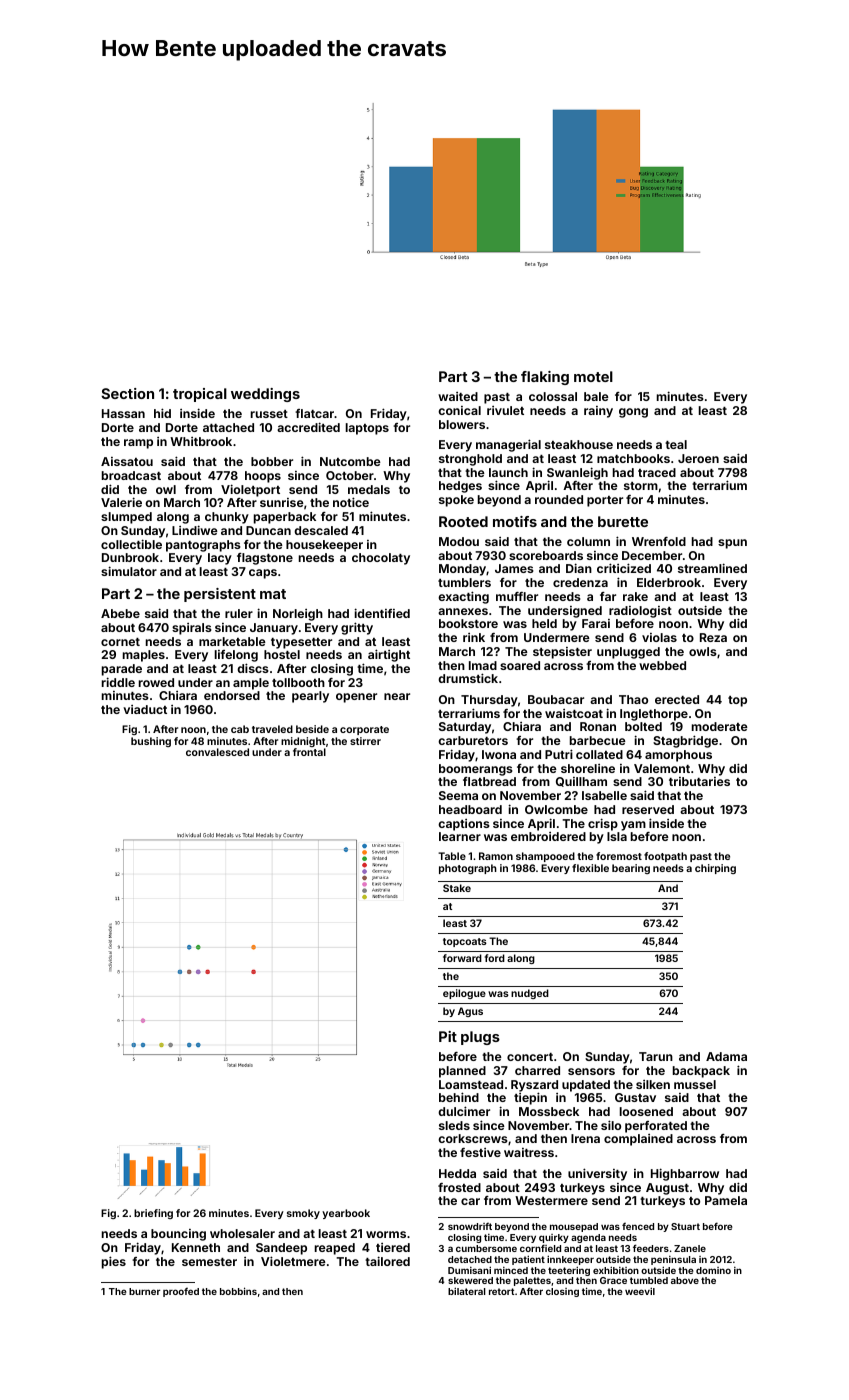 The width and height of the screenshot is (849, 1400). What do you see at coordinates (457, 888) in the screenshot?
I see `Stake` at bounding box center [457, 888].
